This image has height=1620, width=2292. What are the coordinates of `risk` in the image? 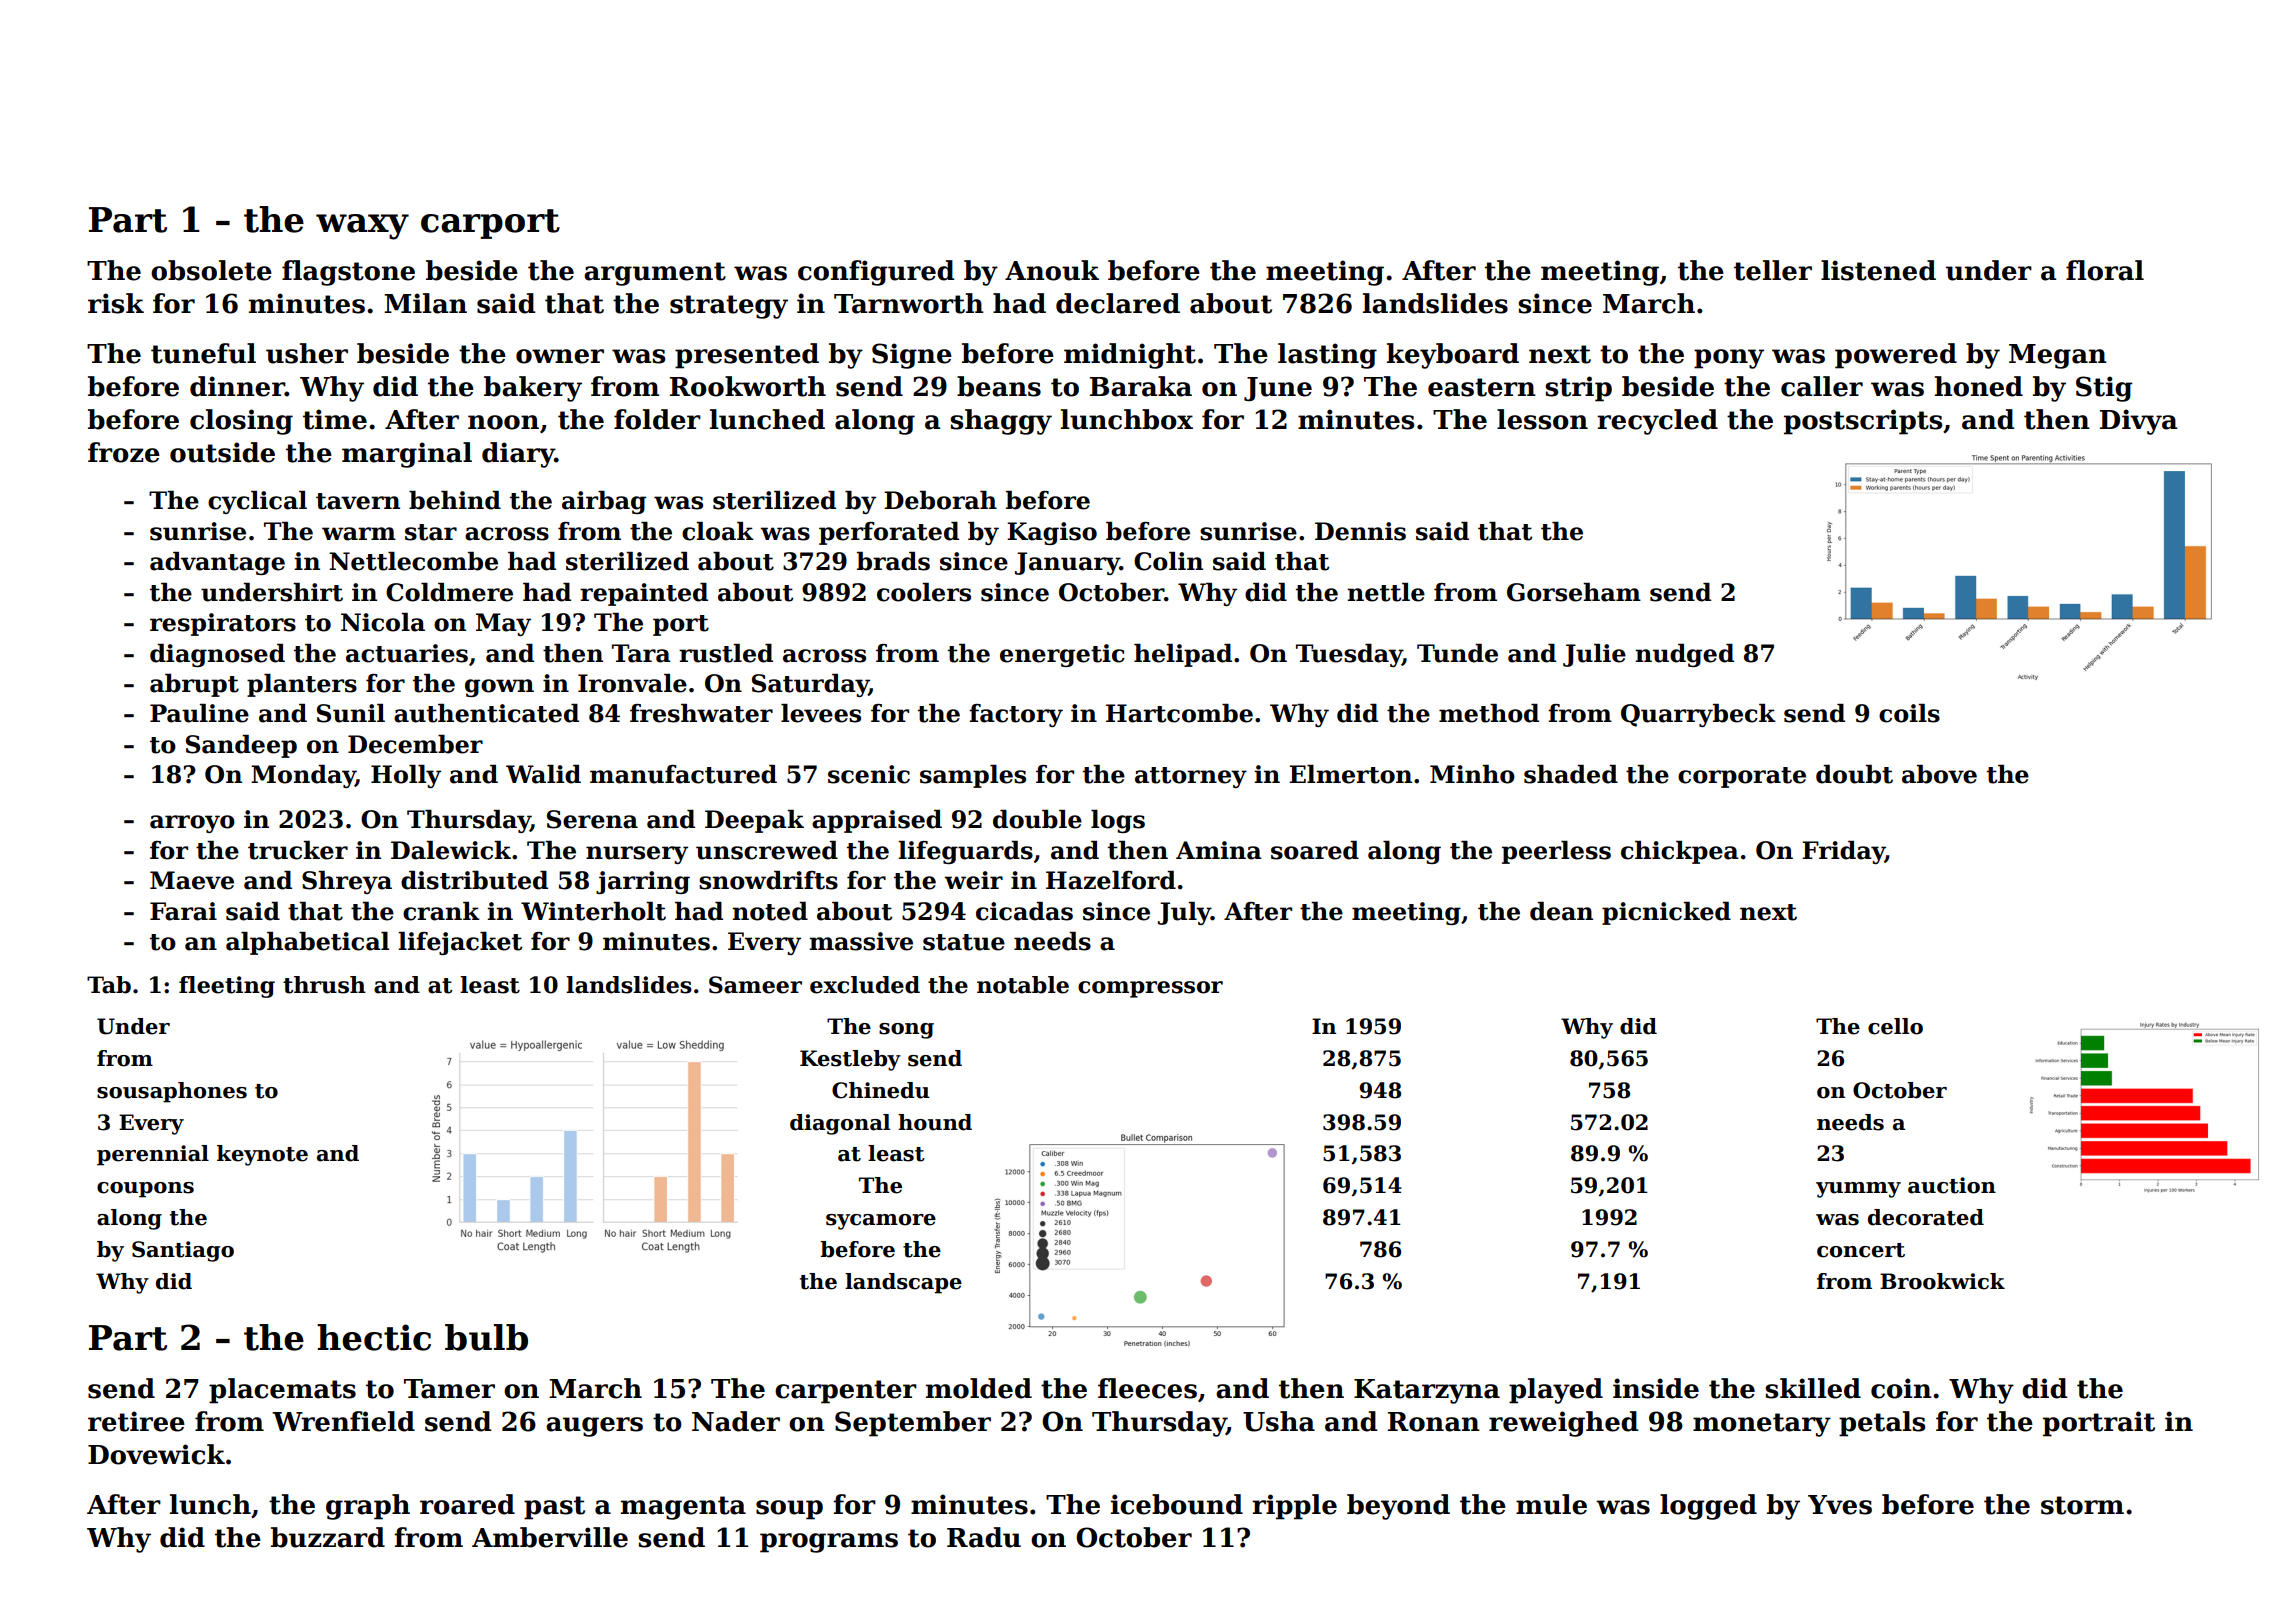 It's located at (116, 303).
